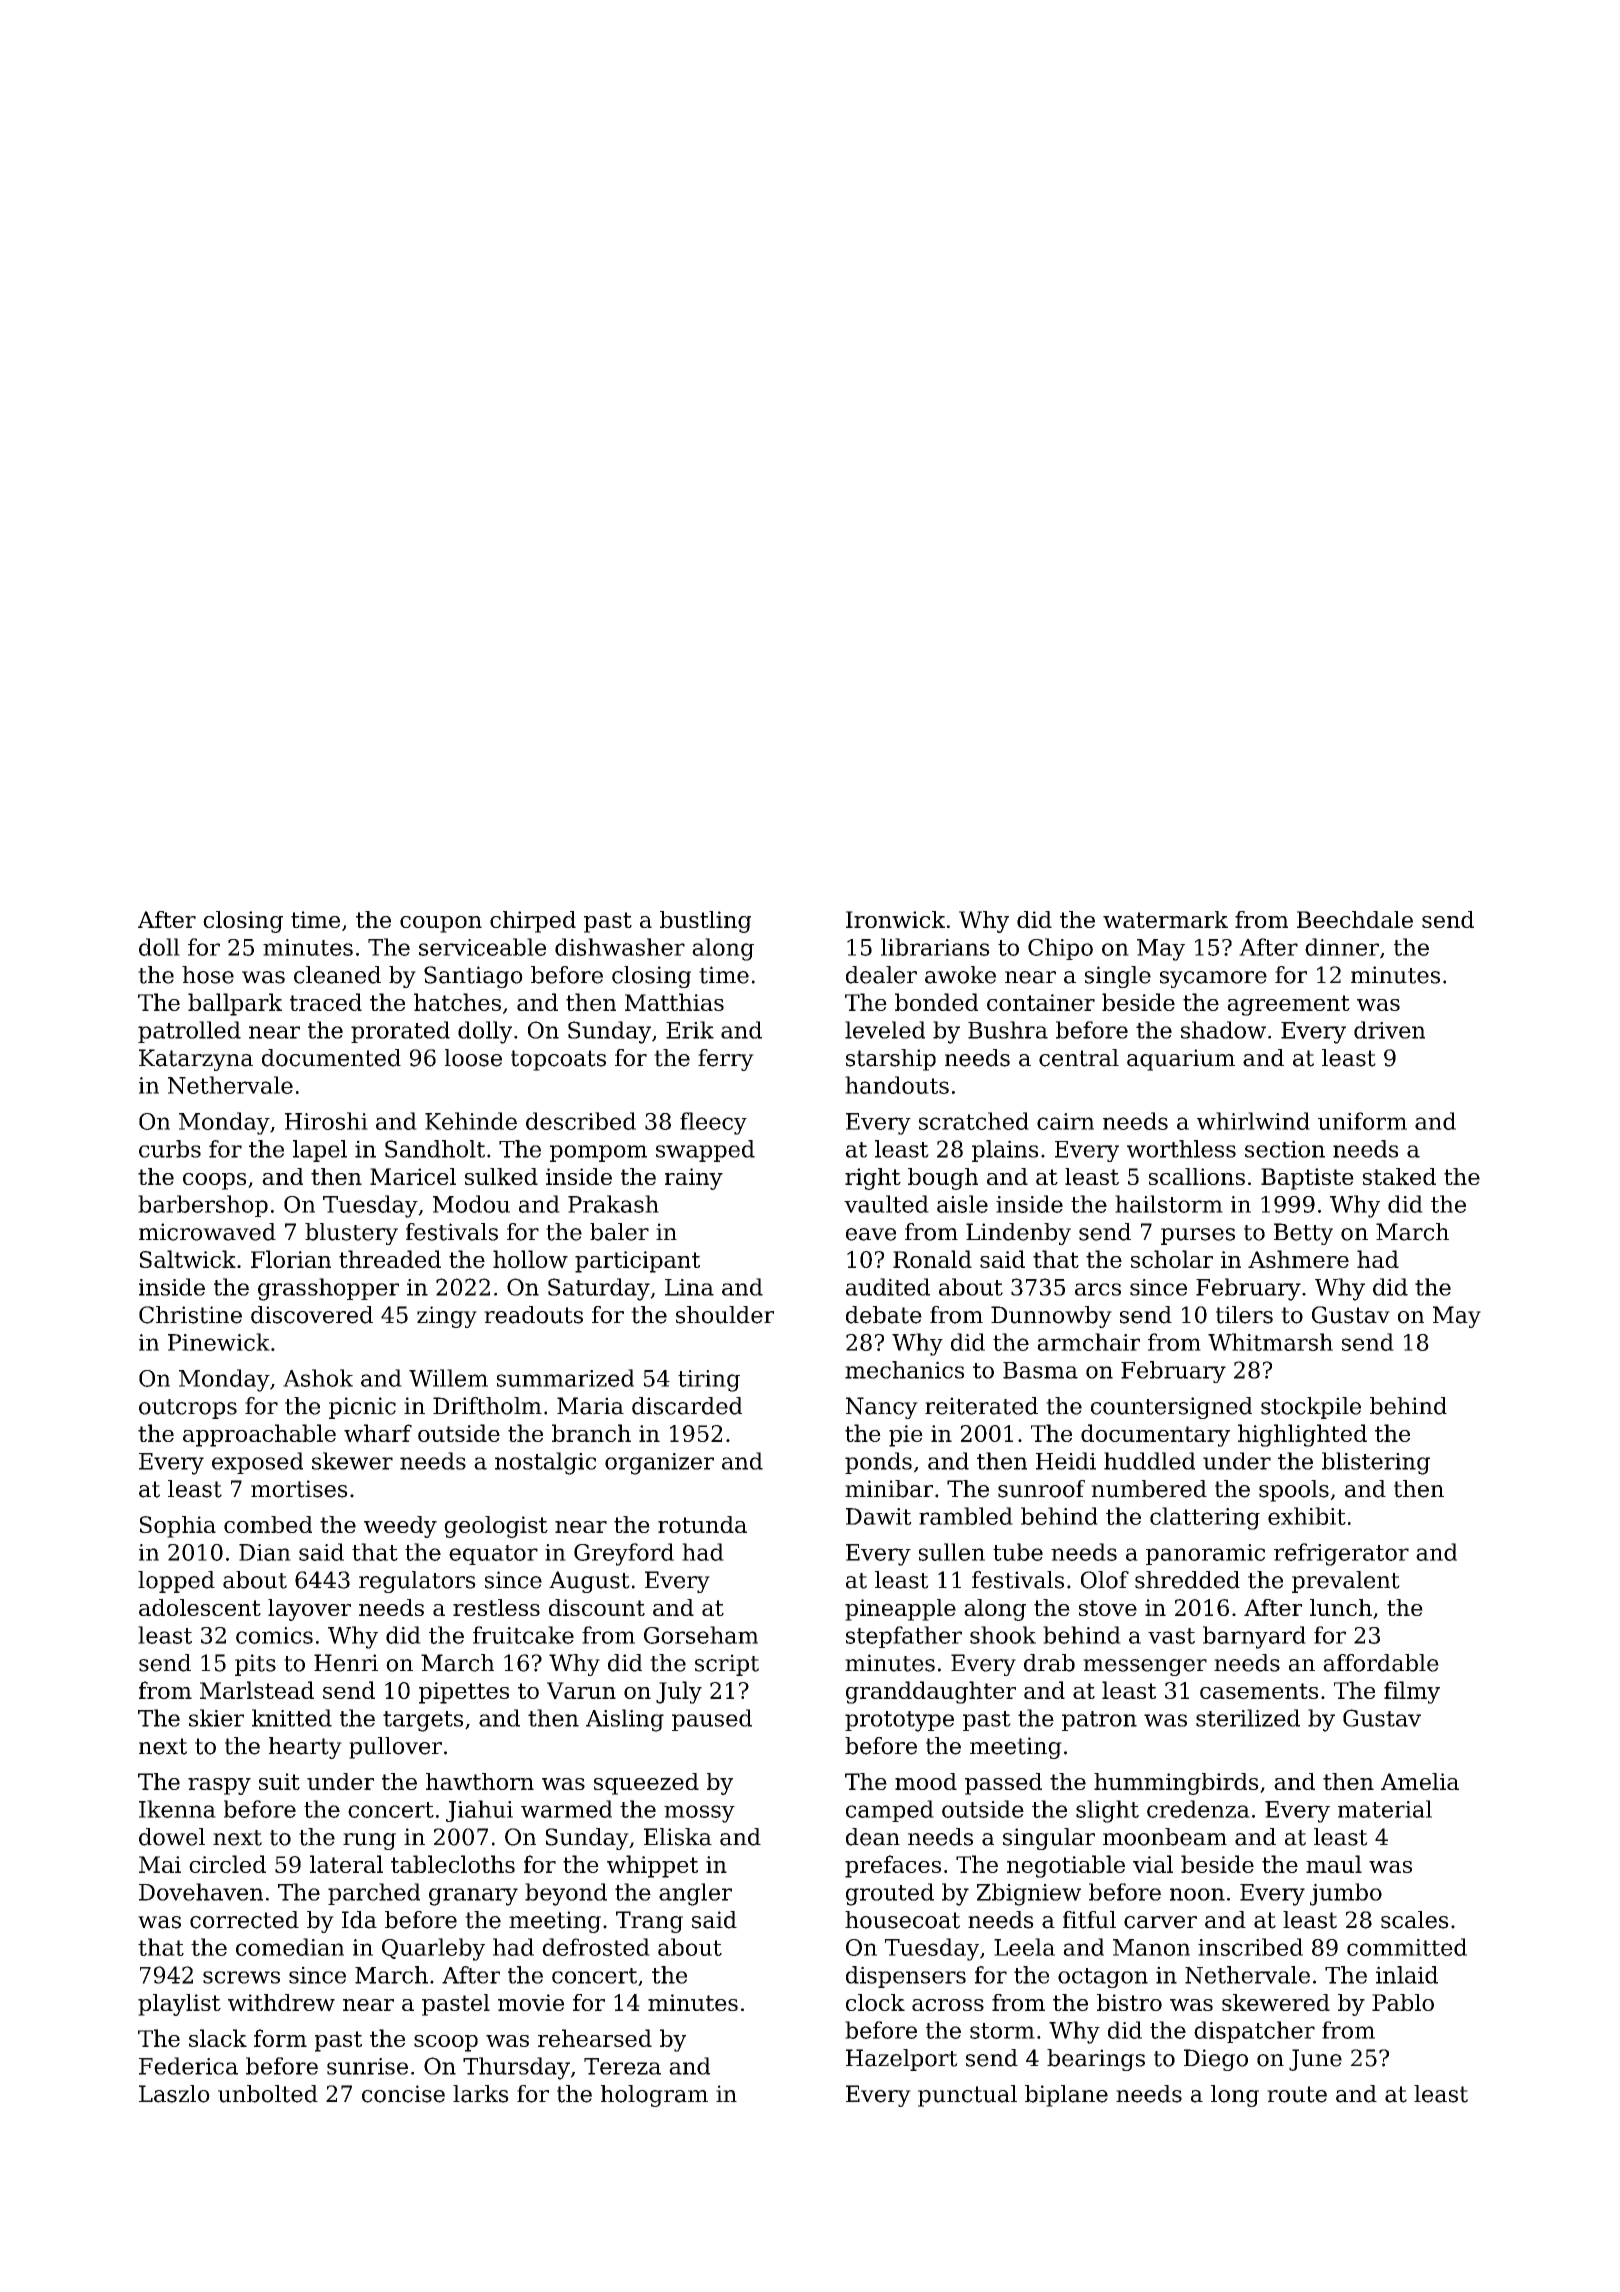 The width and height of the screenshot is (1620, 2292). What do you see at coordinates (403, 2094) in the screenshot?
I see `concise` at bounding box center [403, 2094].
